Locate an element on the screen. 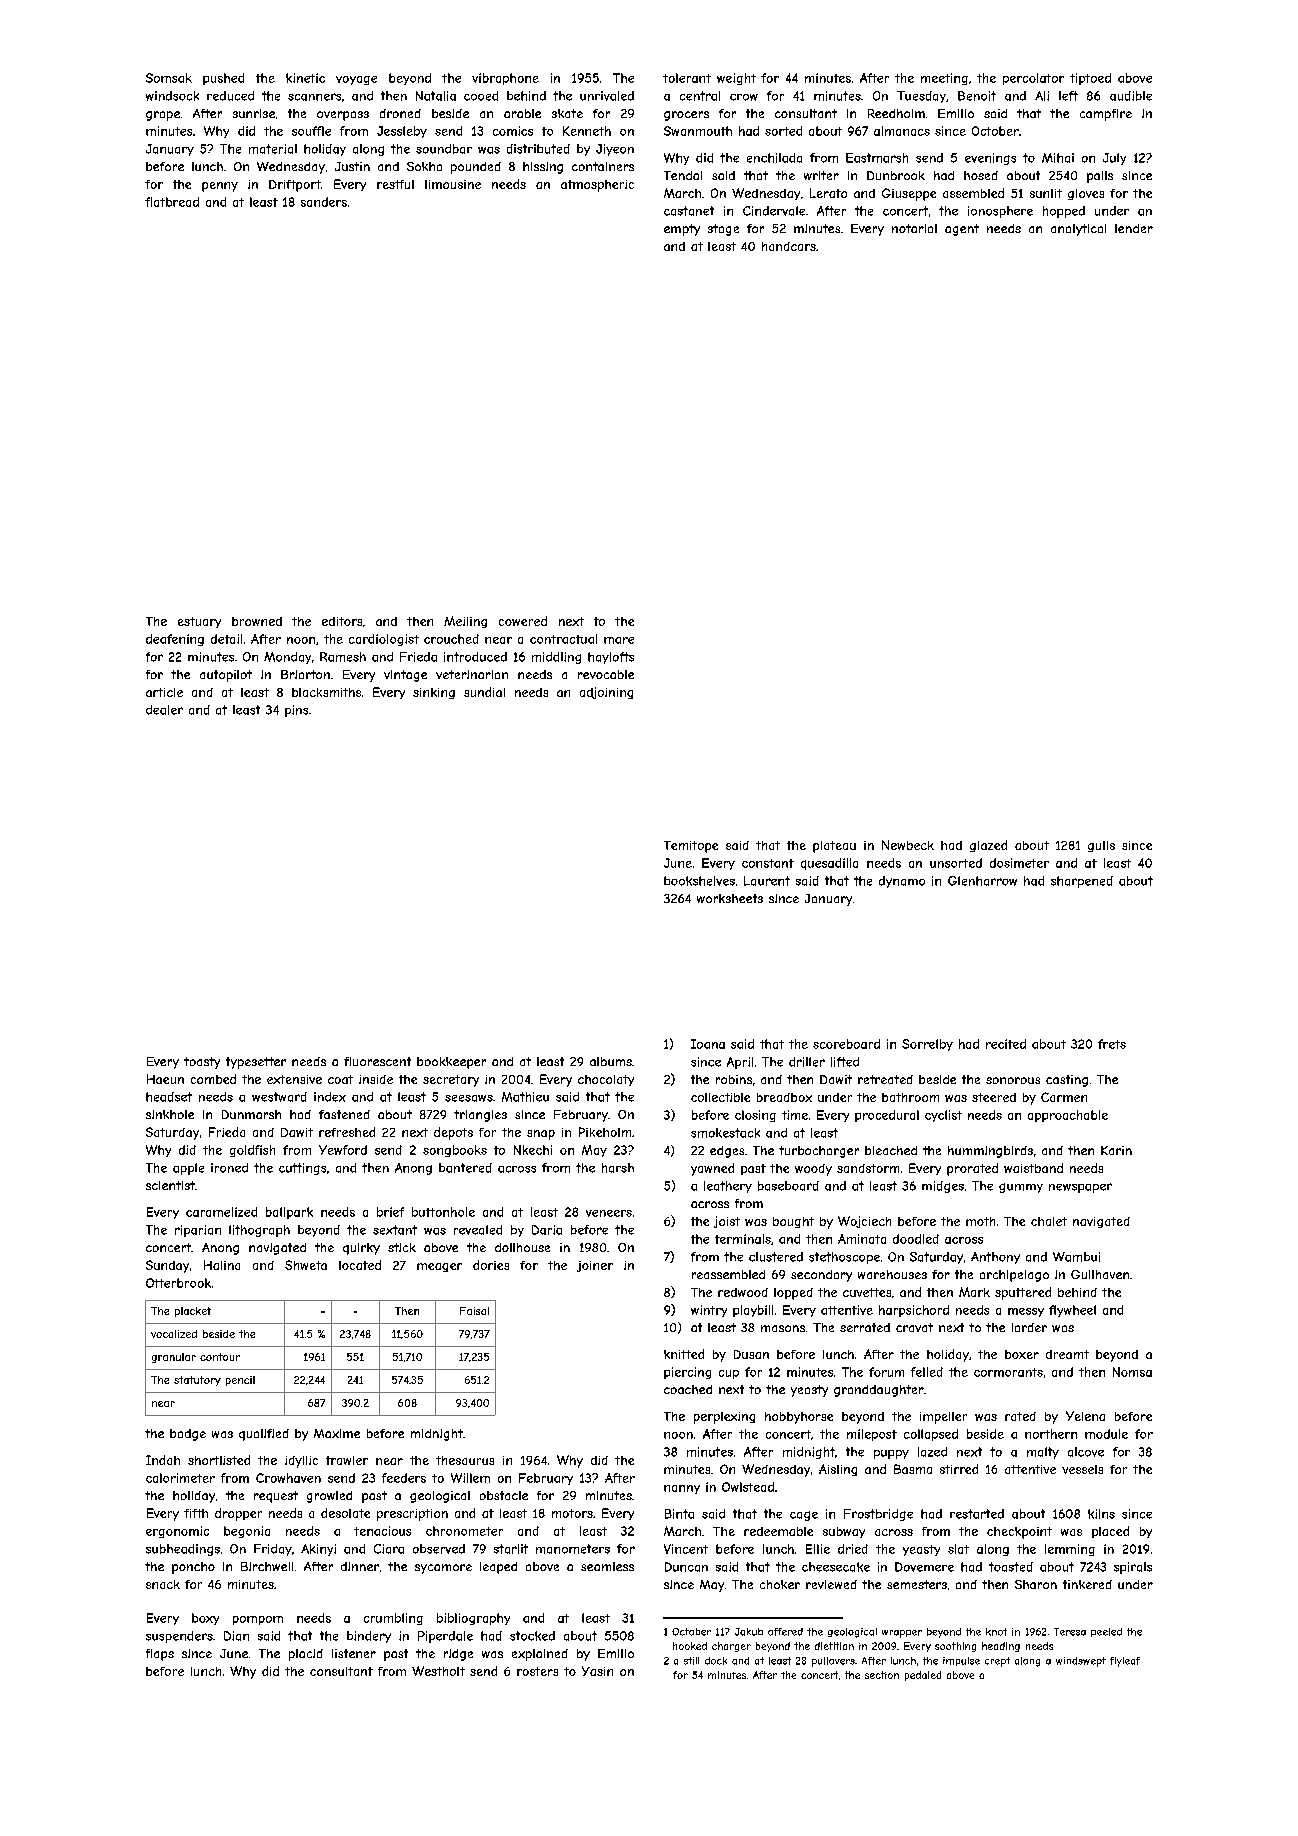 The height and width of the screenshot is (1836, 1298). albums is located at coordinates (611, 1061).
